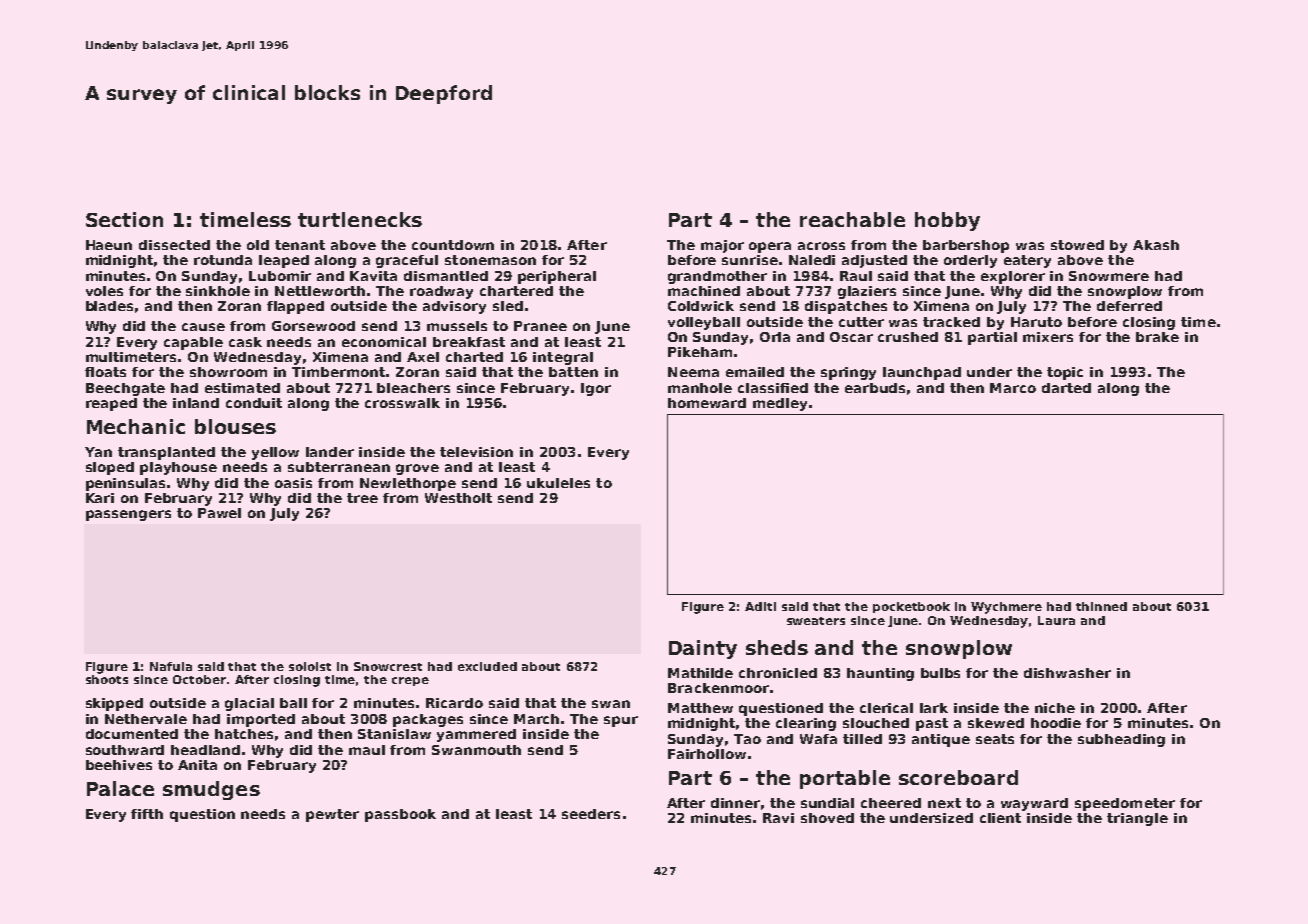 This screenshot has width=1308, height=924. Describe the element at coordinates (197, 765) in the screenshot. I see `Anita` at that location.
